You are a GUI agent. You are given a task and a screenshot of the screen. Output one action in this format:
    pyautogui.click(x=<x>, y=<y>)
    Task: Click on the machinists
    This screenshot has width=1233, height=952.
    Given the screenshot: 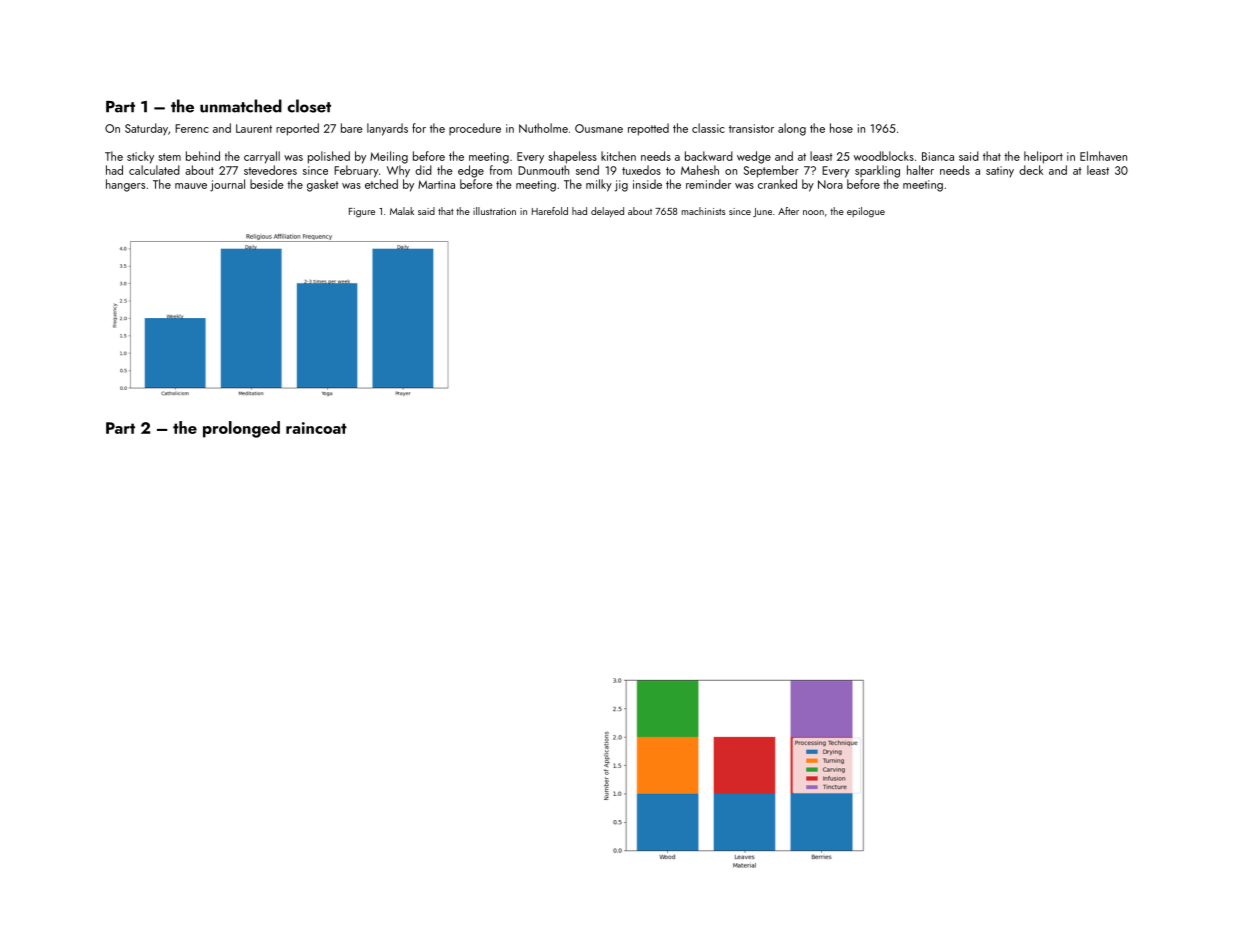 What is the action you would take?
    pyautogui.click(x=704, y=211)
